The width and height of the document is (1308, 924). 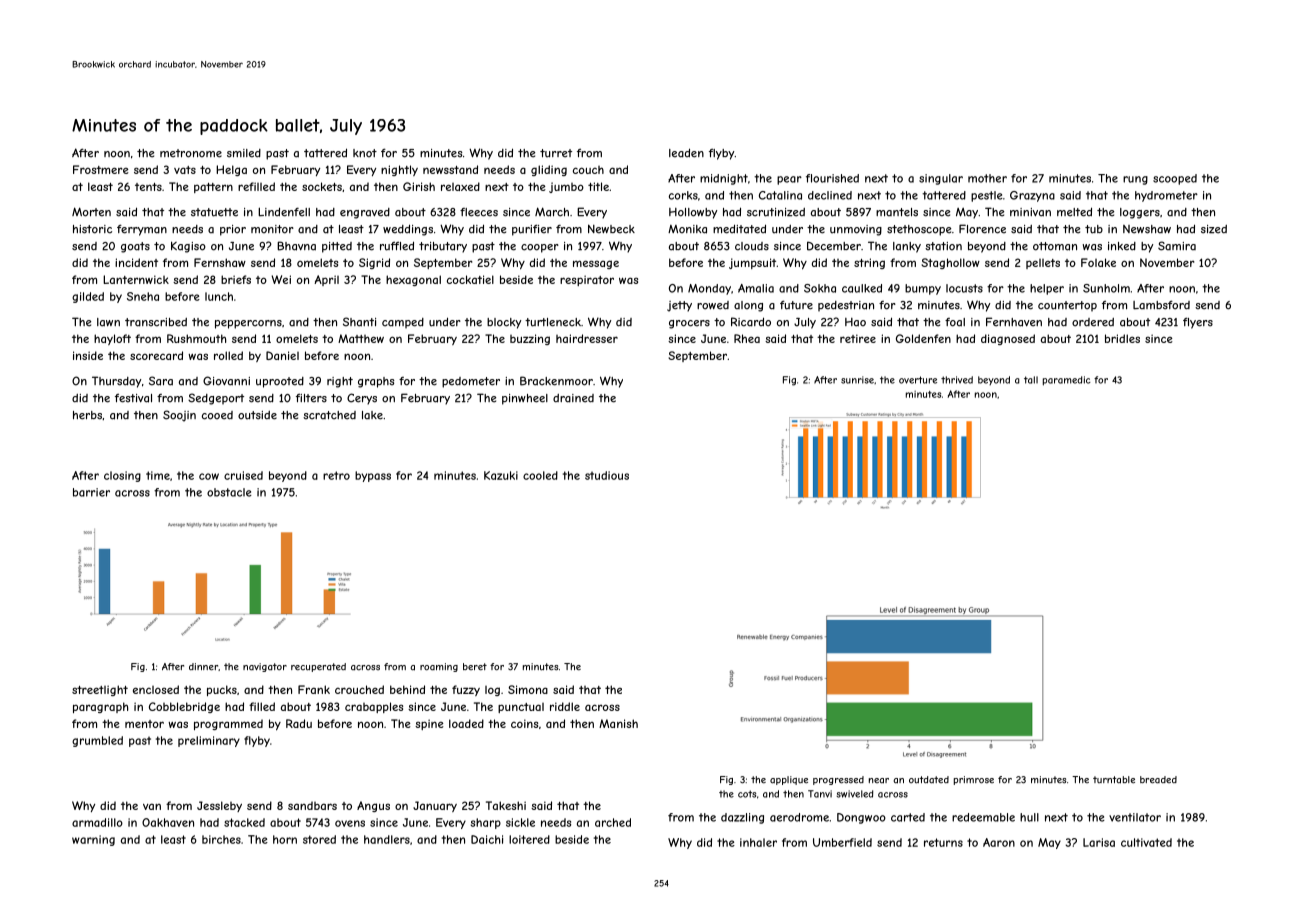 What do you see at coordinates (955, 322) in the document?
I see `foal` at bounding box center [955, 322].
